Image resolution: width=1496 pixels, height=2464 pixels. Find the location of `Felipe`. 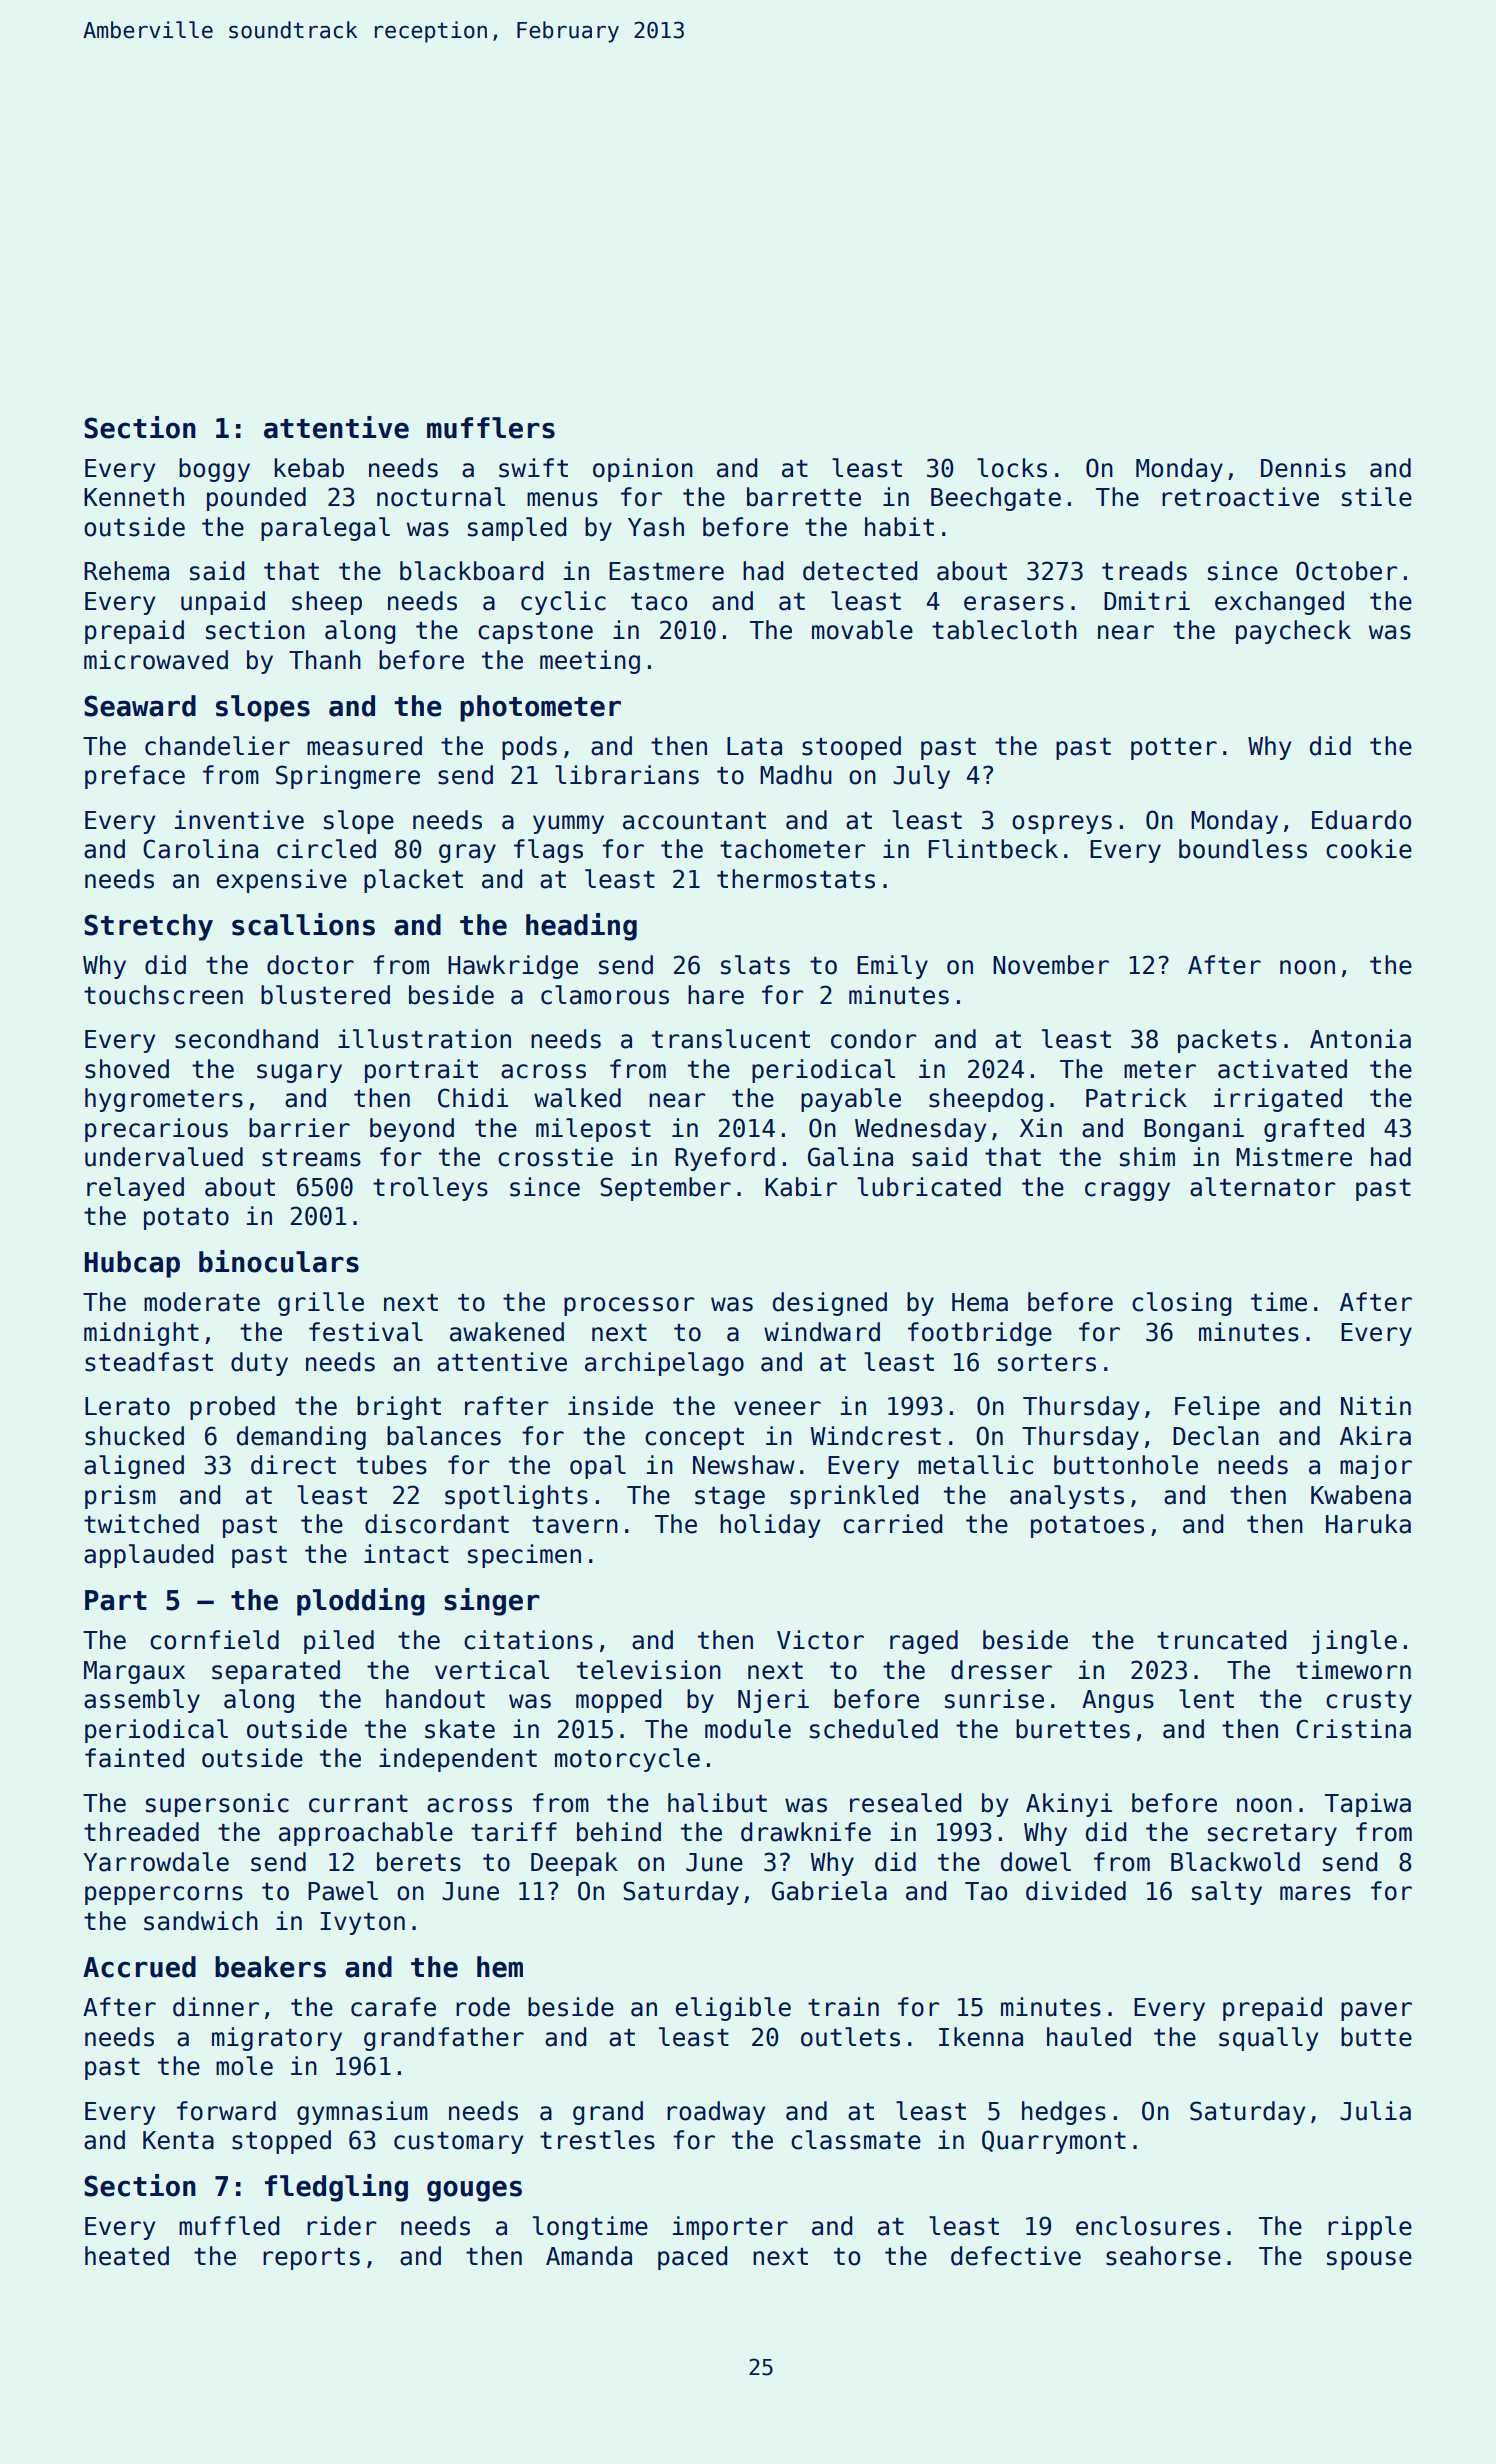

Felipe is located at coordinates (1217, 1408).
